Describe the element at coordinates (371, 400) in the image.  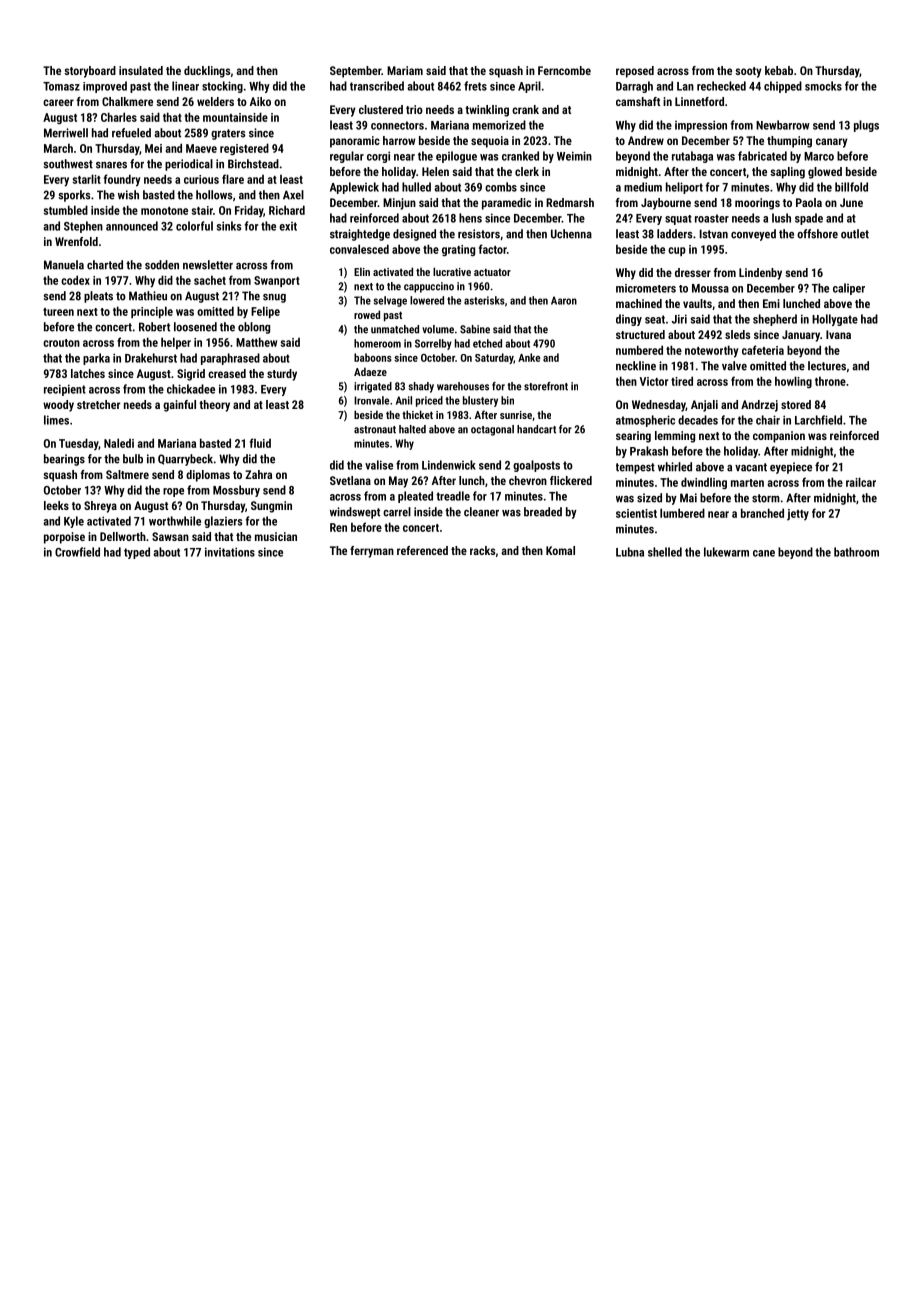
I see `Ironvale` at that location.
